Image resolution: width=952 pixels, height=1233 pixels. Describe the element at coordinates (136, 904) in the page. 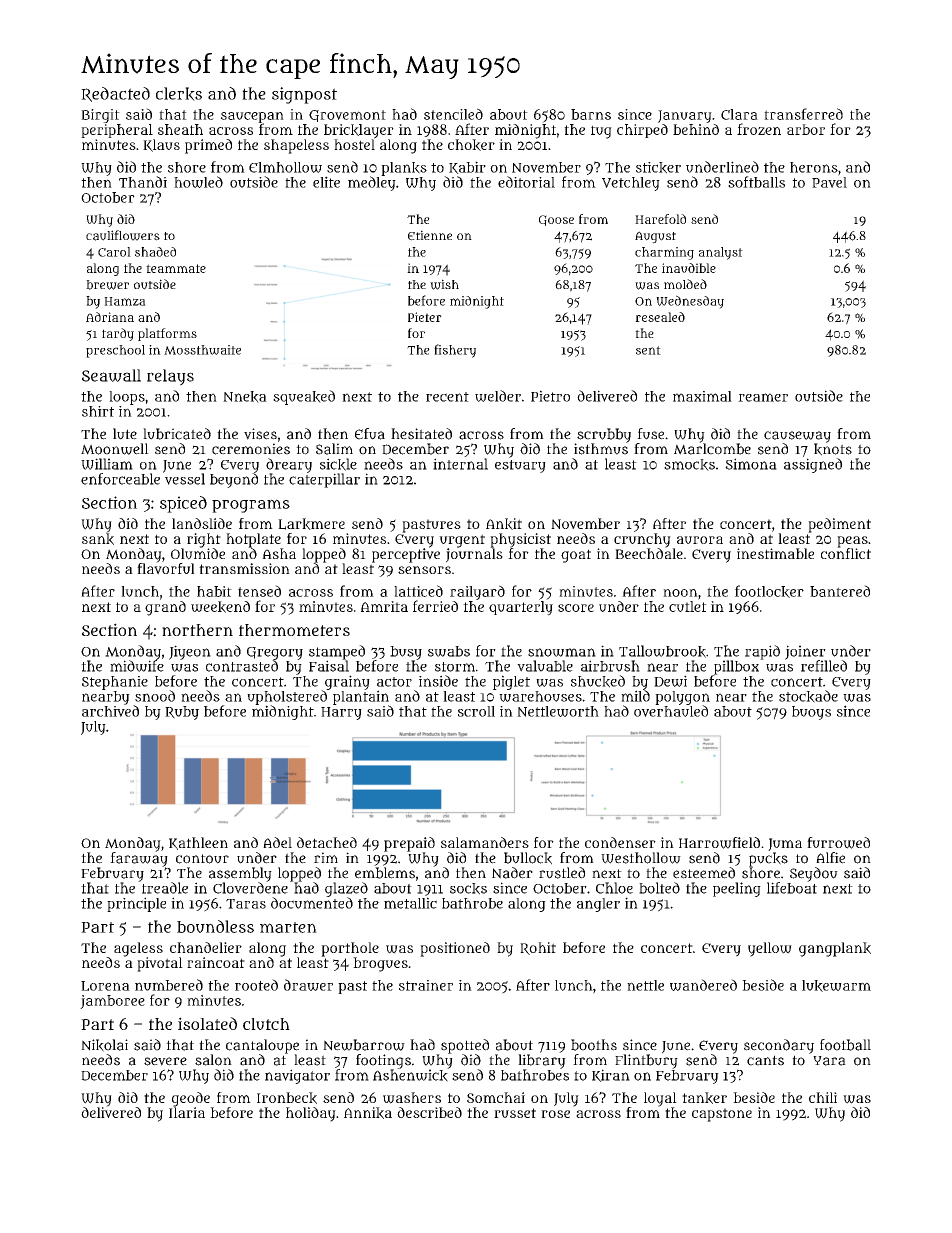

I see `principle` at that location.
